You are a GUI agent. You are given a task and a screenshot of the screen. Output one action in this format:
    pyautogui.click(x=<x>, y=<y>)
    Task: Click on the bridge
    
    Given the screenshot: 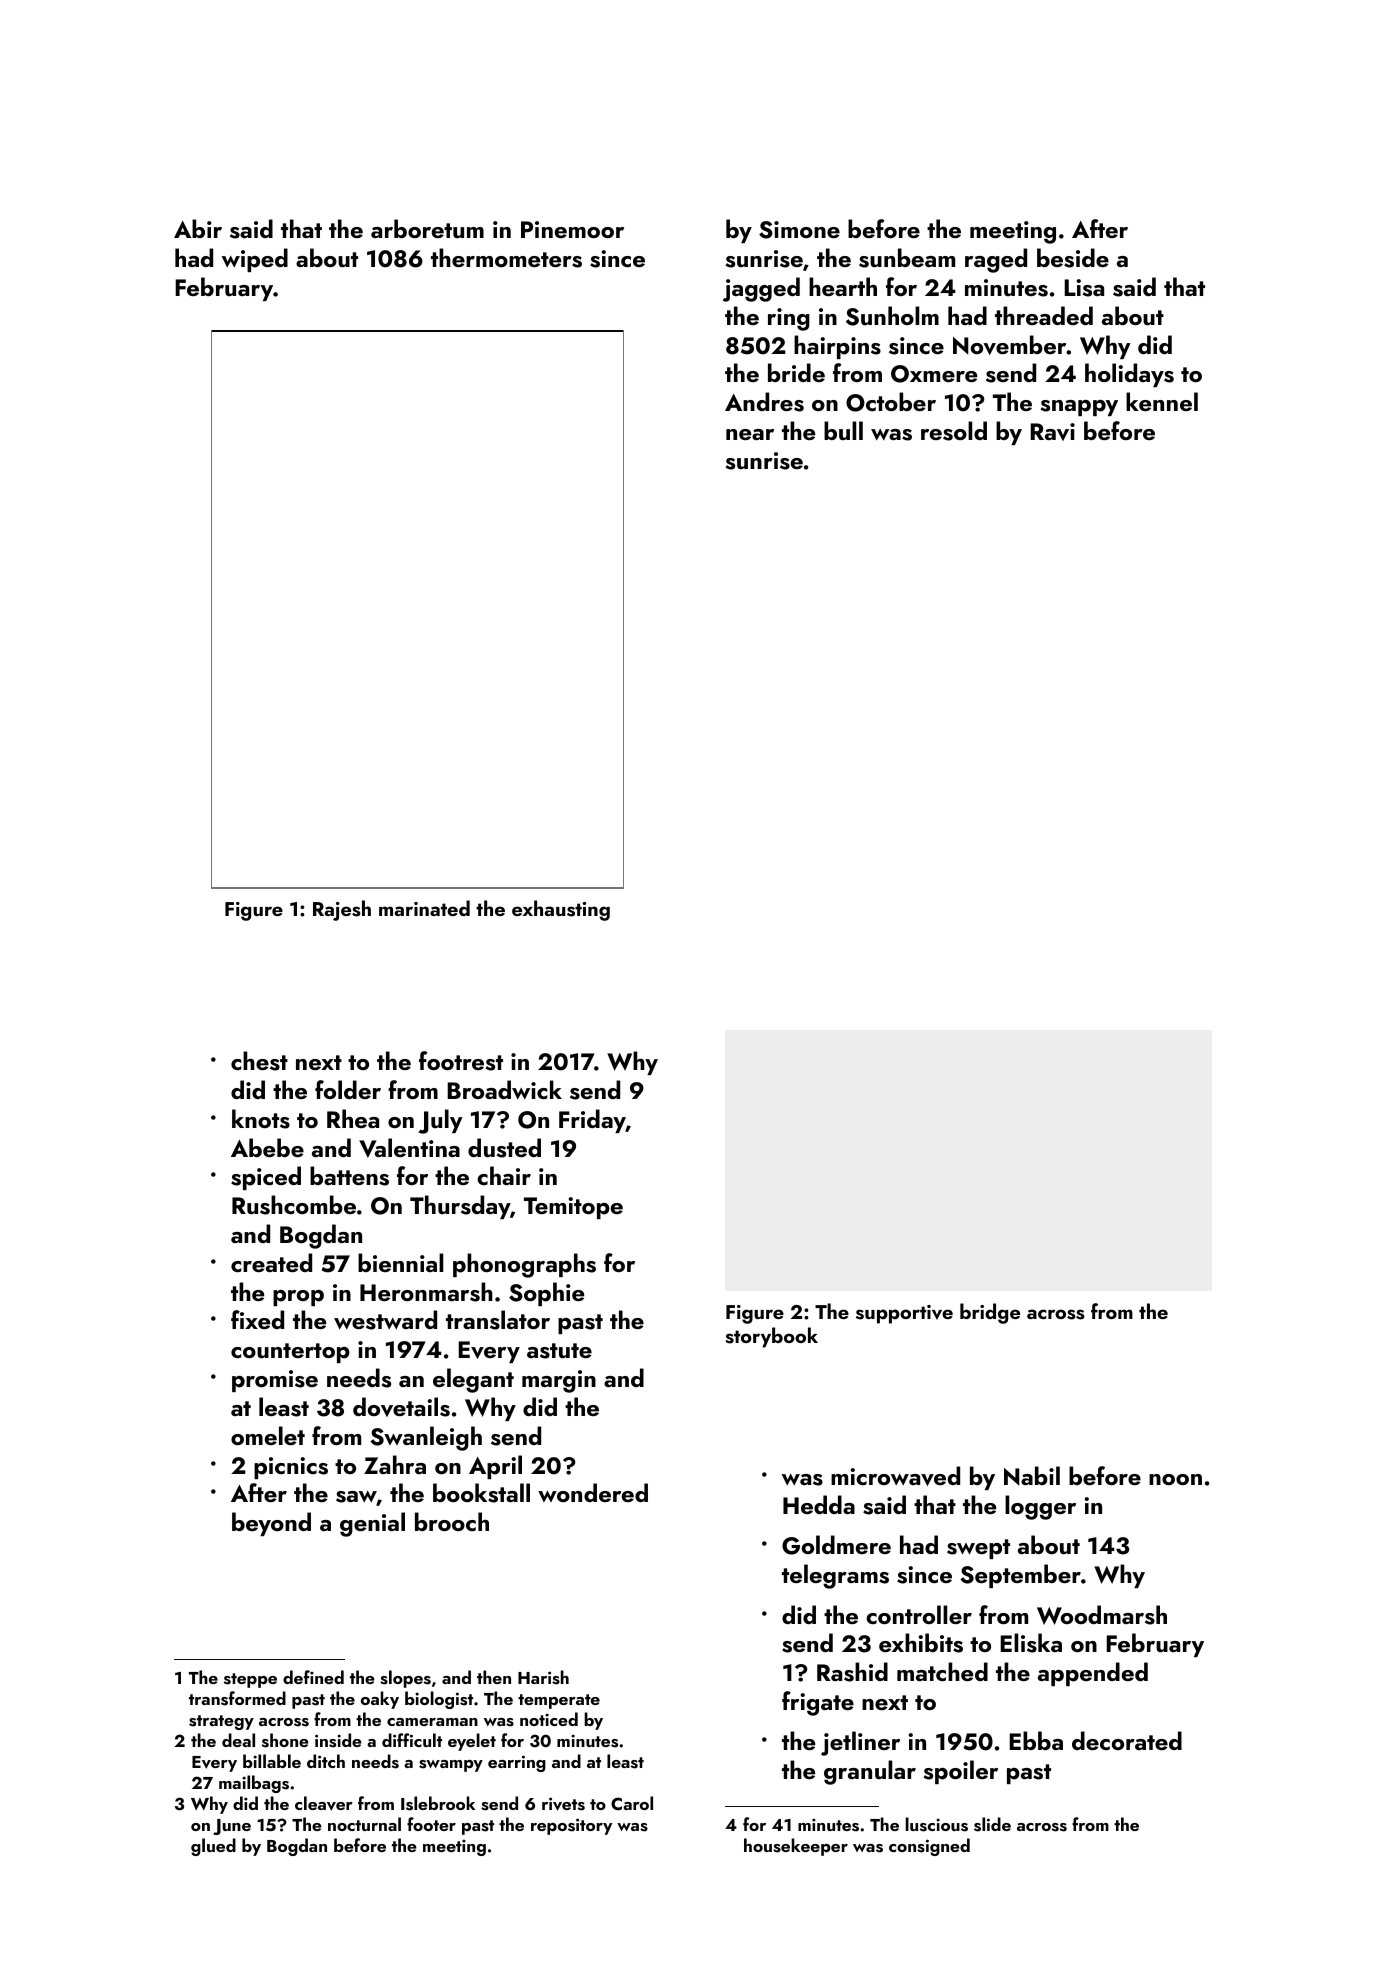 What is the action you would take?
    pyautogui.click(x=990, y=1313)
